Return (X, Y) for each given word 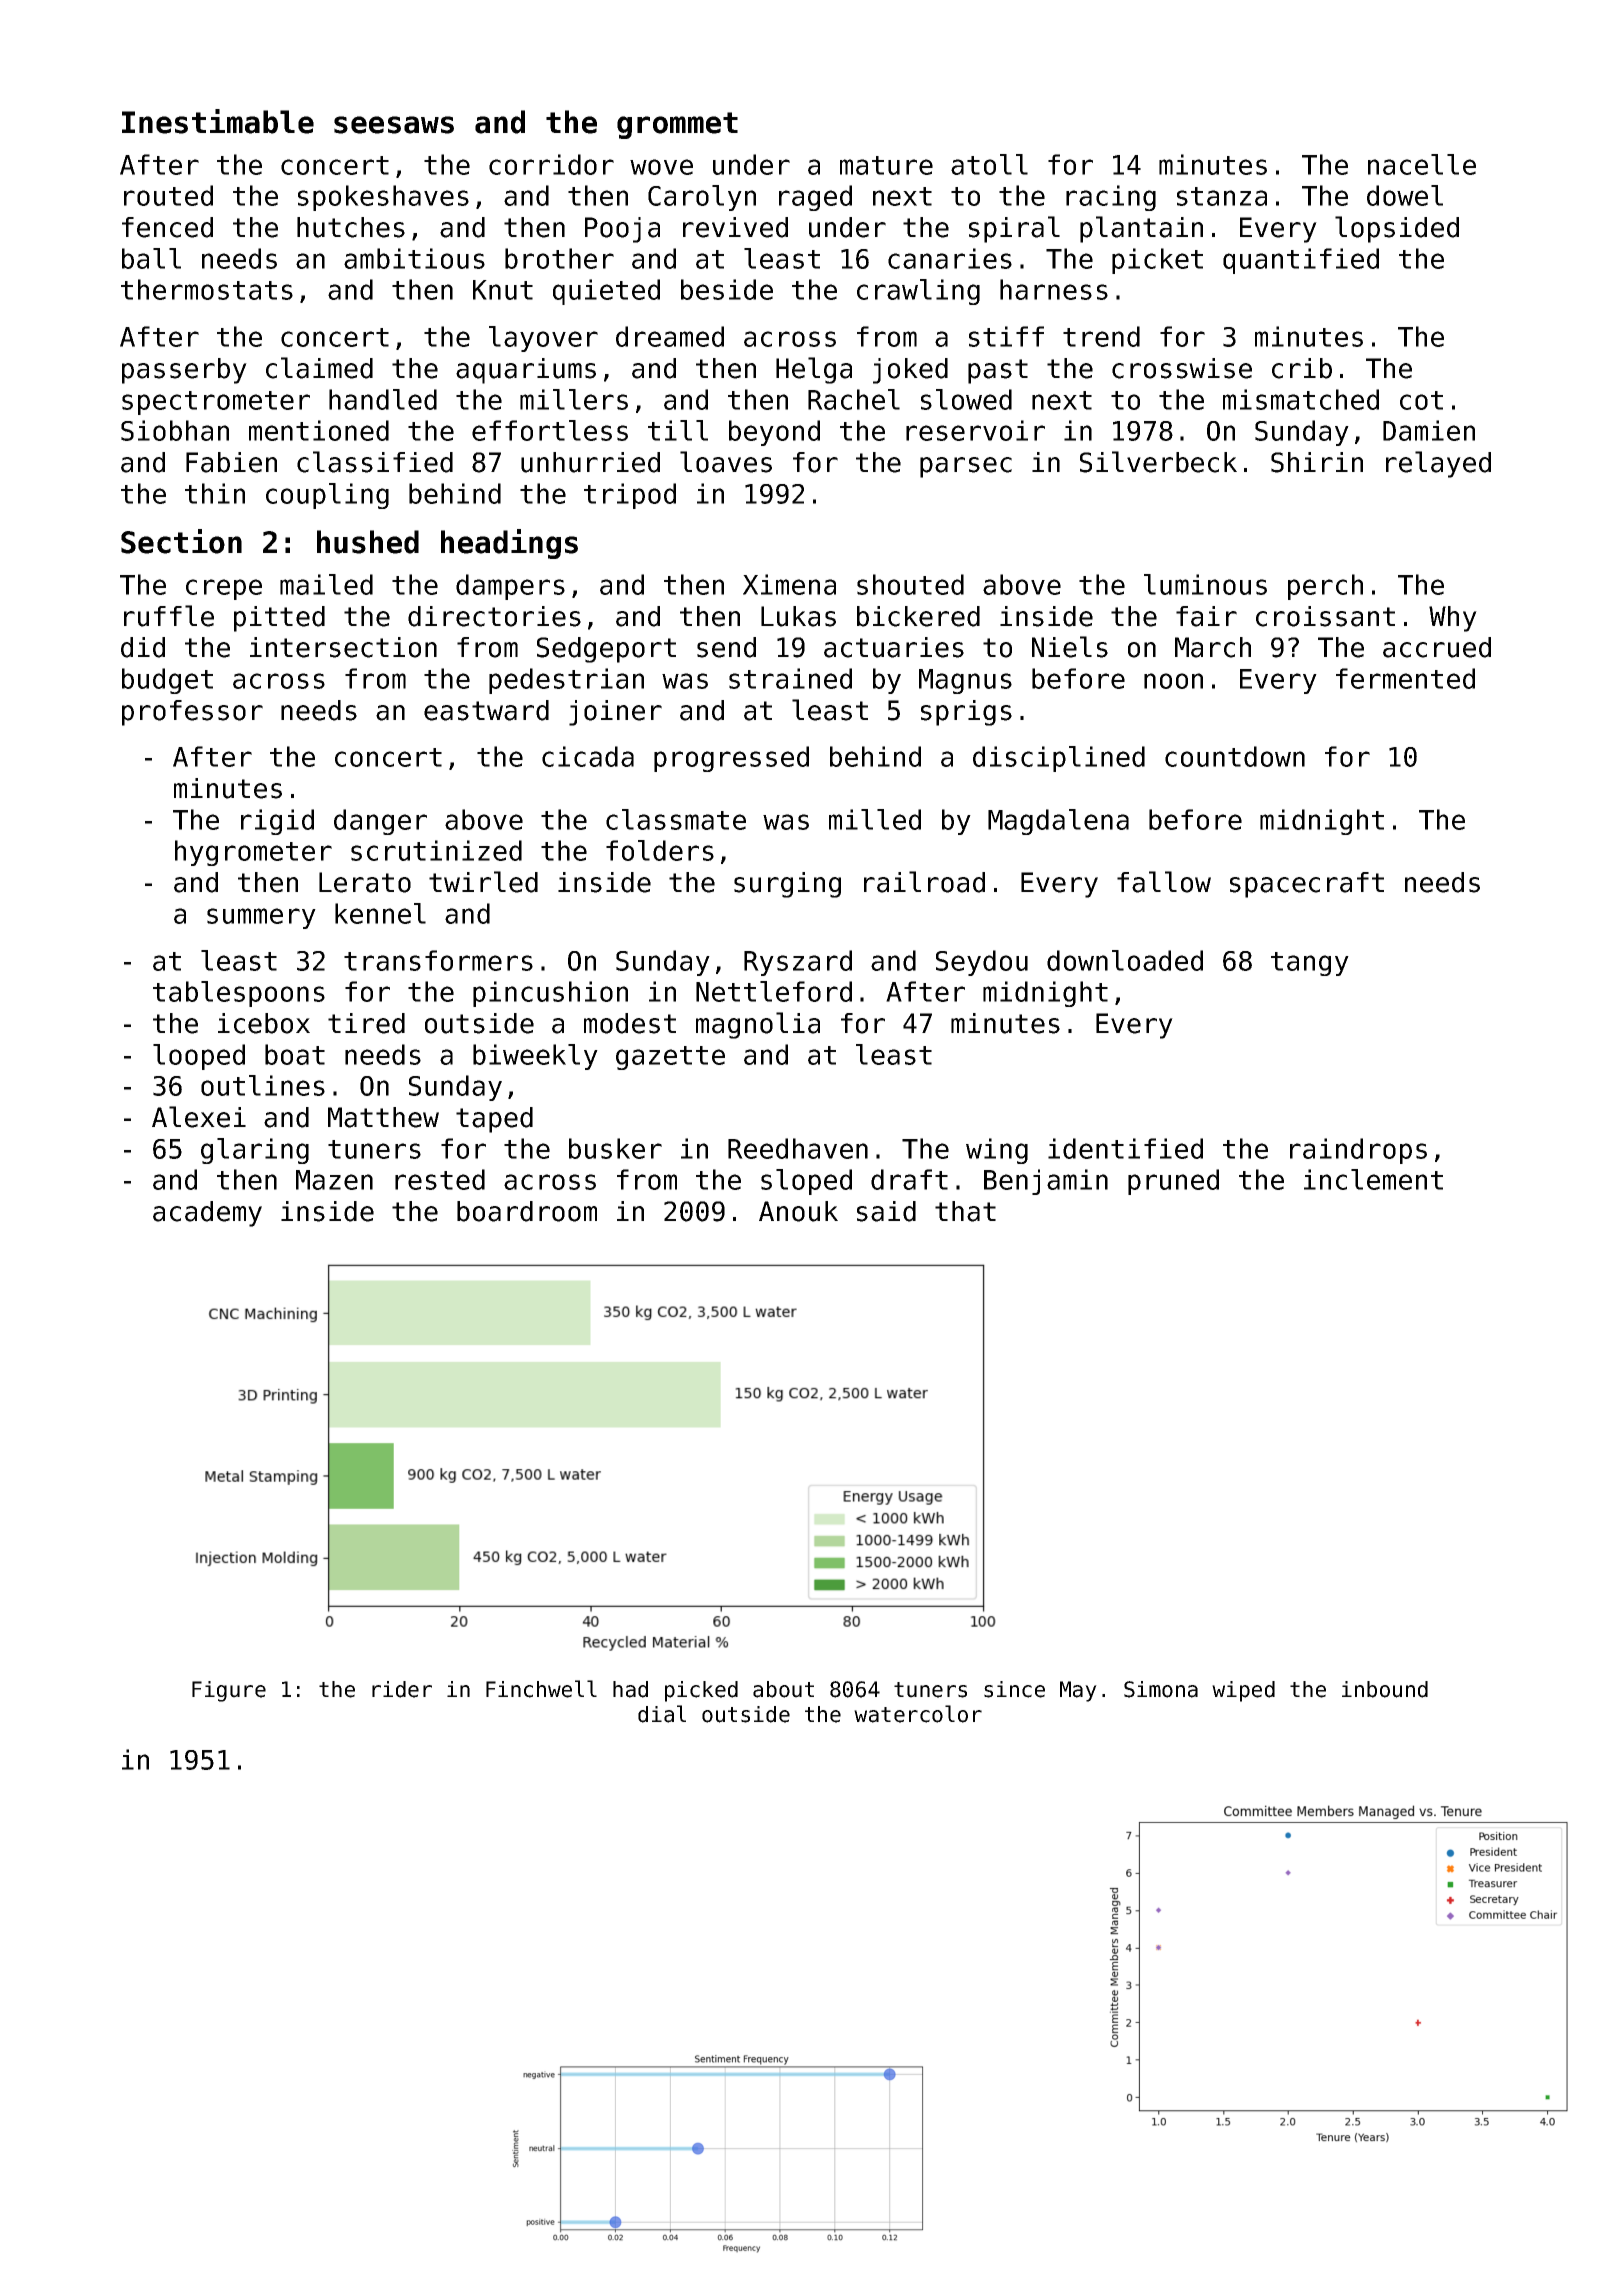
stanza (1222, 196)
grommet (677, 125)
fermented (1405, 678)
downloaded (1125, 960)
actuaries (894, 647)
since (1014, 1689)
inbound (1385, 1689)
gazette (670, 1058)
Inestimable (218, 121)
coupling (327, 496)
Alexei (199, 1117)
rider (402, 1689)
